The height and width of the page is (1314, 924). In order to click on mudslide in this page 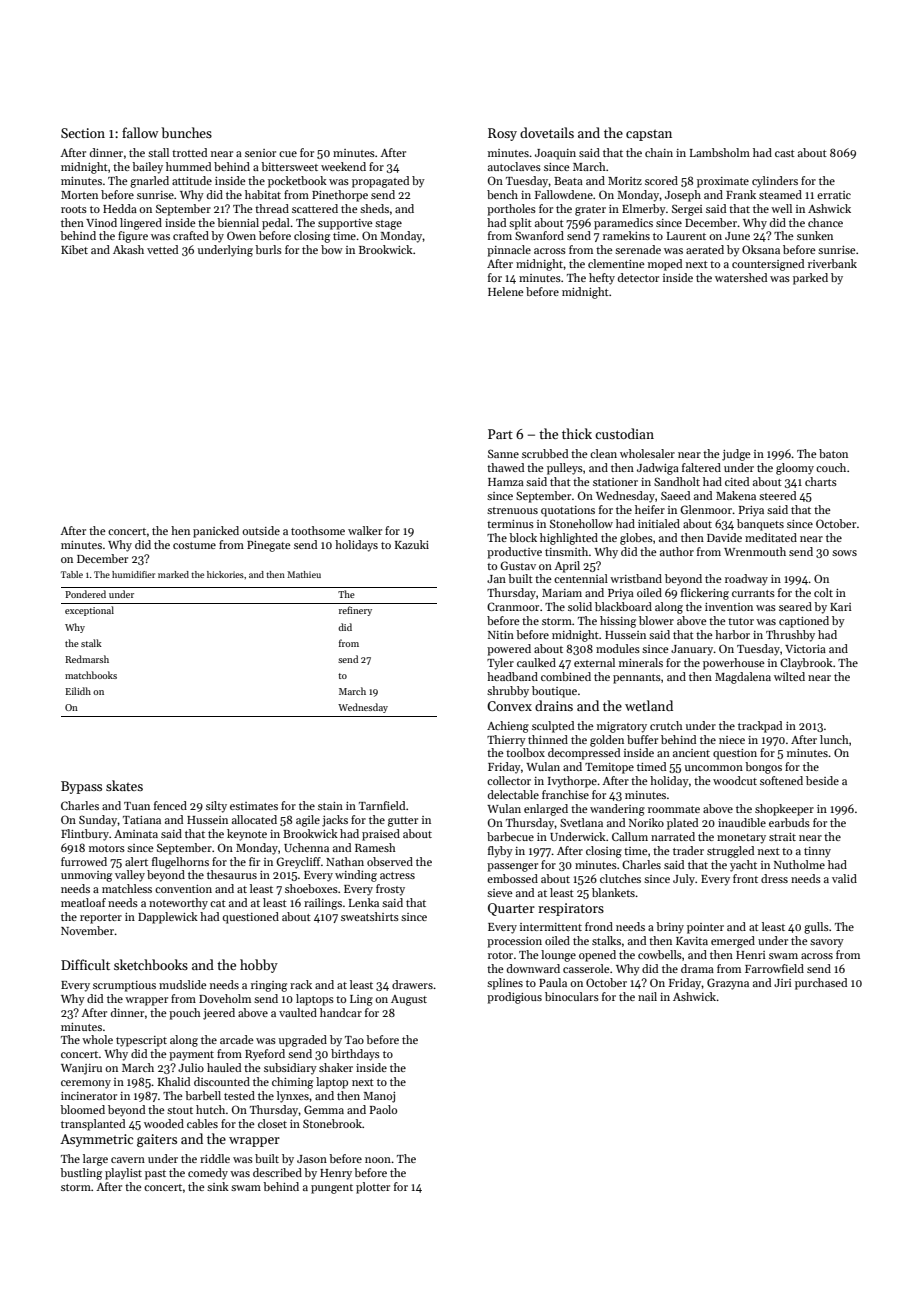, I will do `click(183, 984)`.
